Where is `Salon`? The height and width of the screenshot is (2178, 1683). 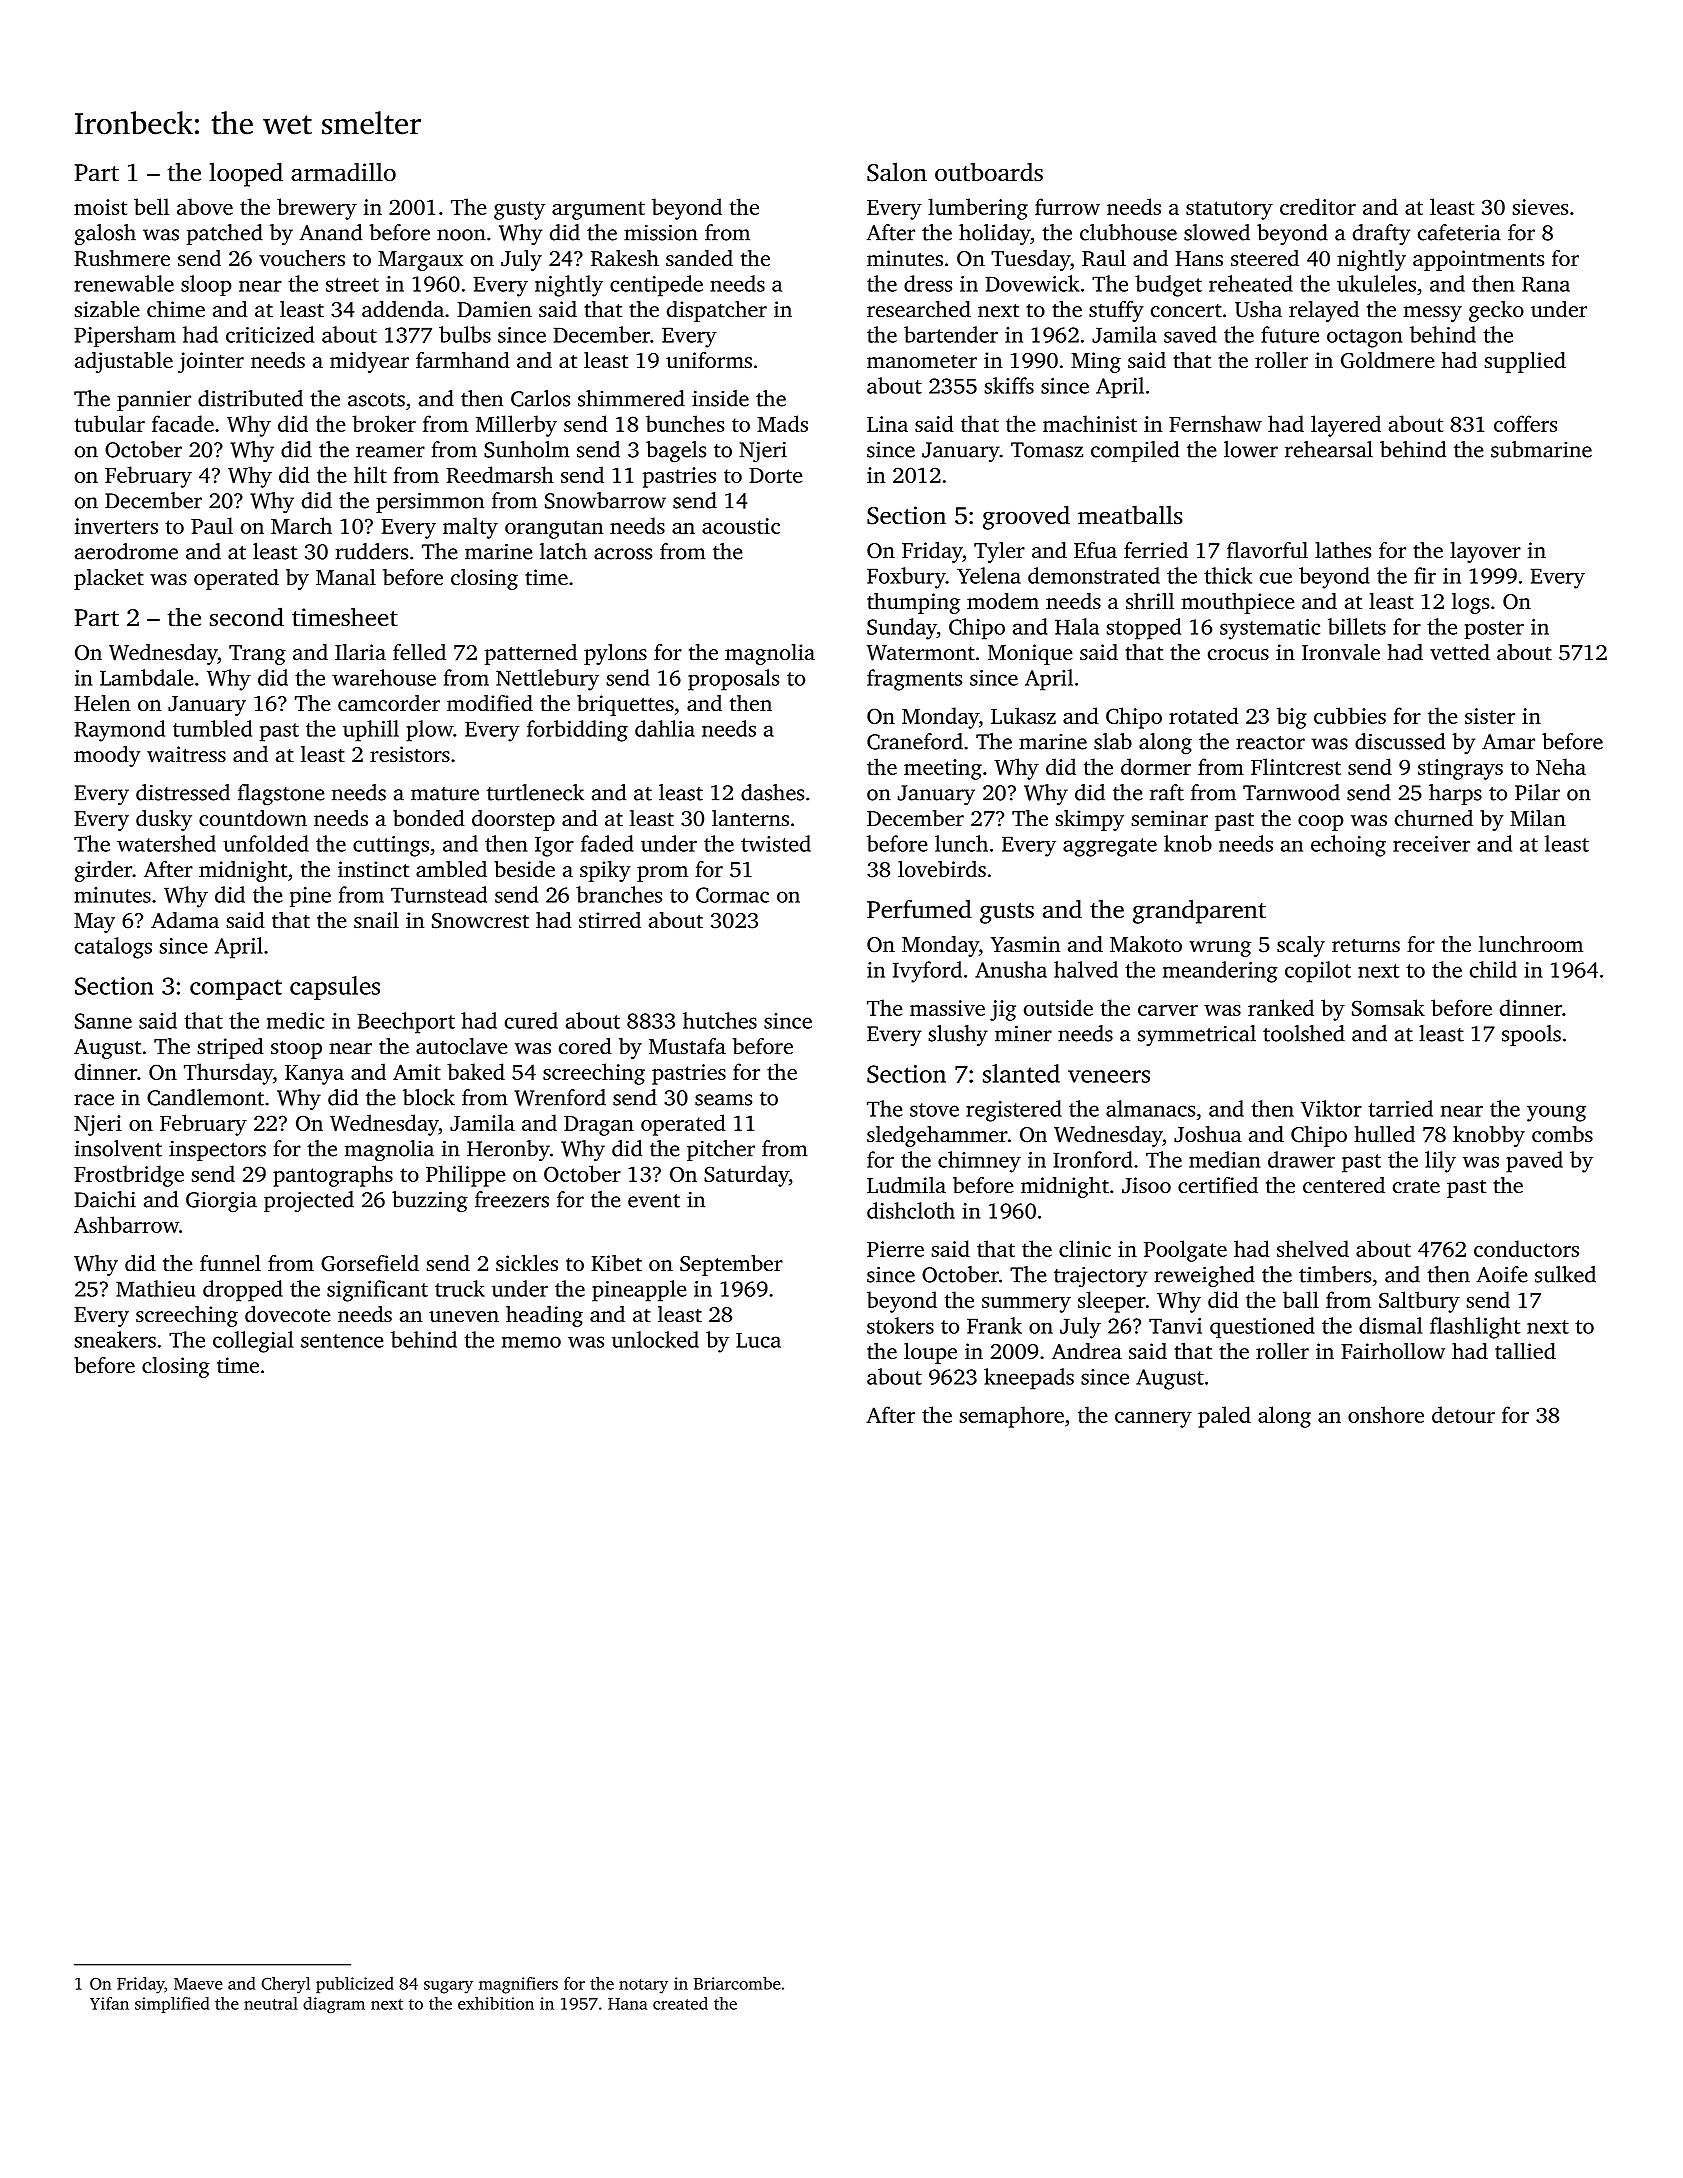
Salon is located at coordinates (897, 172).
